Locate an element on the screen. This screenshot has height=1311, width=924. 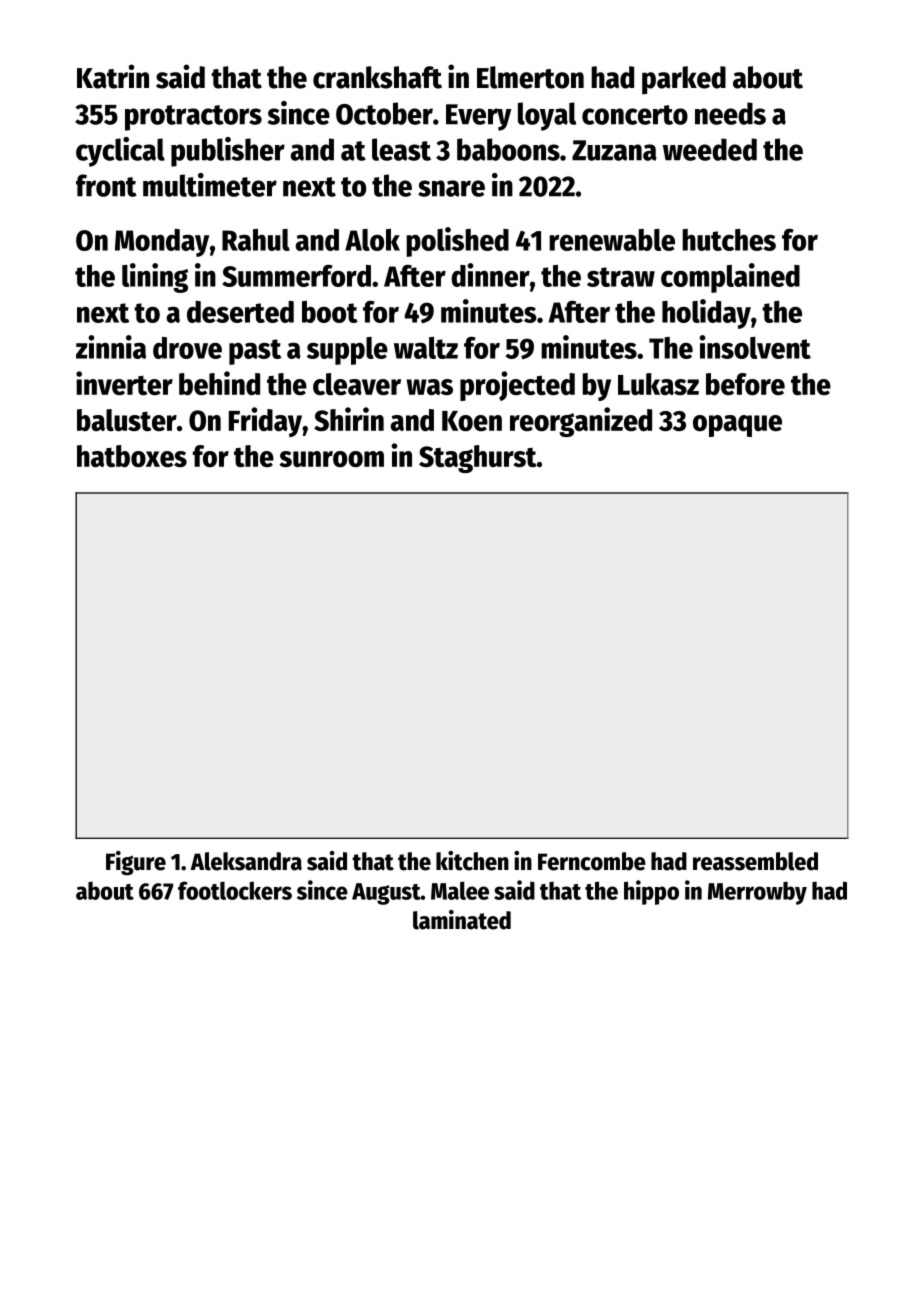
Katrin is located at coordinates (113, 76).
